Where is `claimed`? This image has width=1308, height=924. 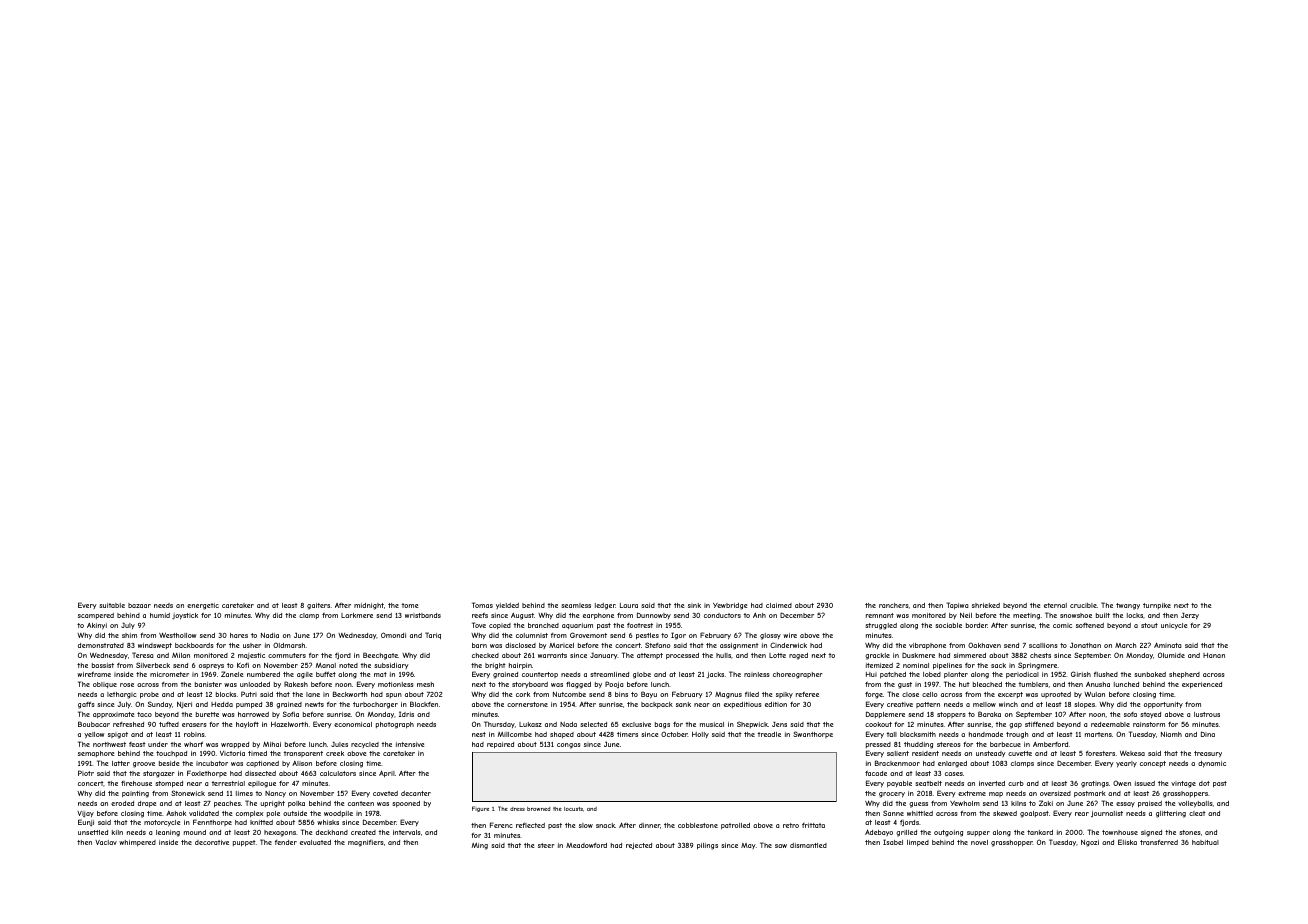 claimed is located at coordinates (779, 605).
